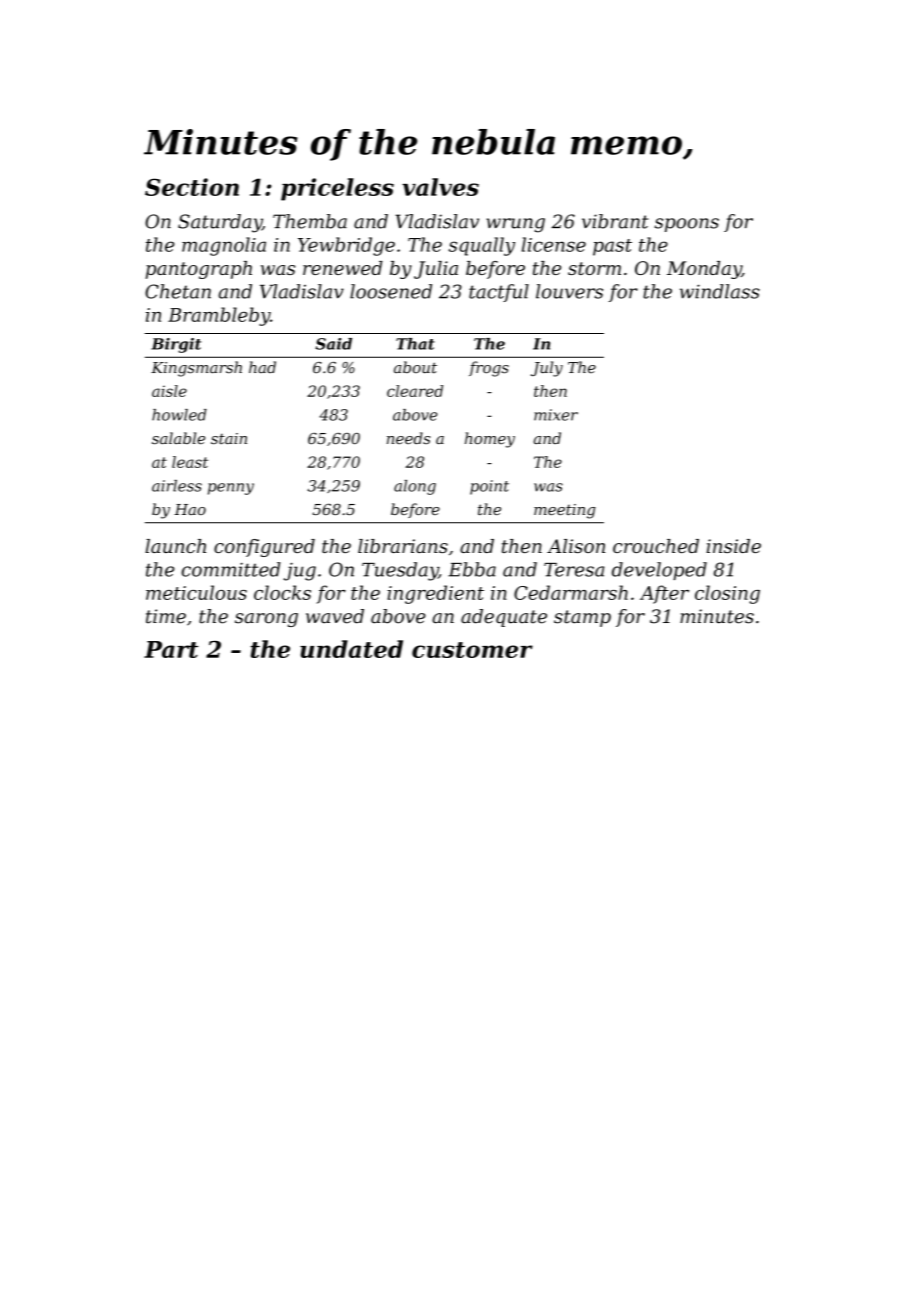 Image resolution: width=924 pixels, height=1314 pixels. What do you see at coordinates (415, 487) in the image?
I see `along` at bounding box center [415, 487].
